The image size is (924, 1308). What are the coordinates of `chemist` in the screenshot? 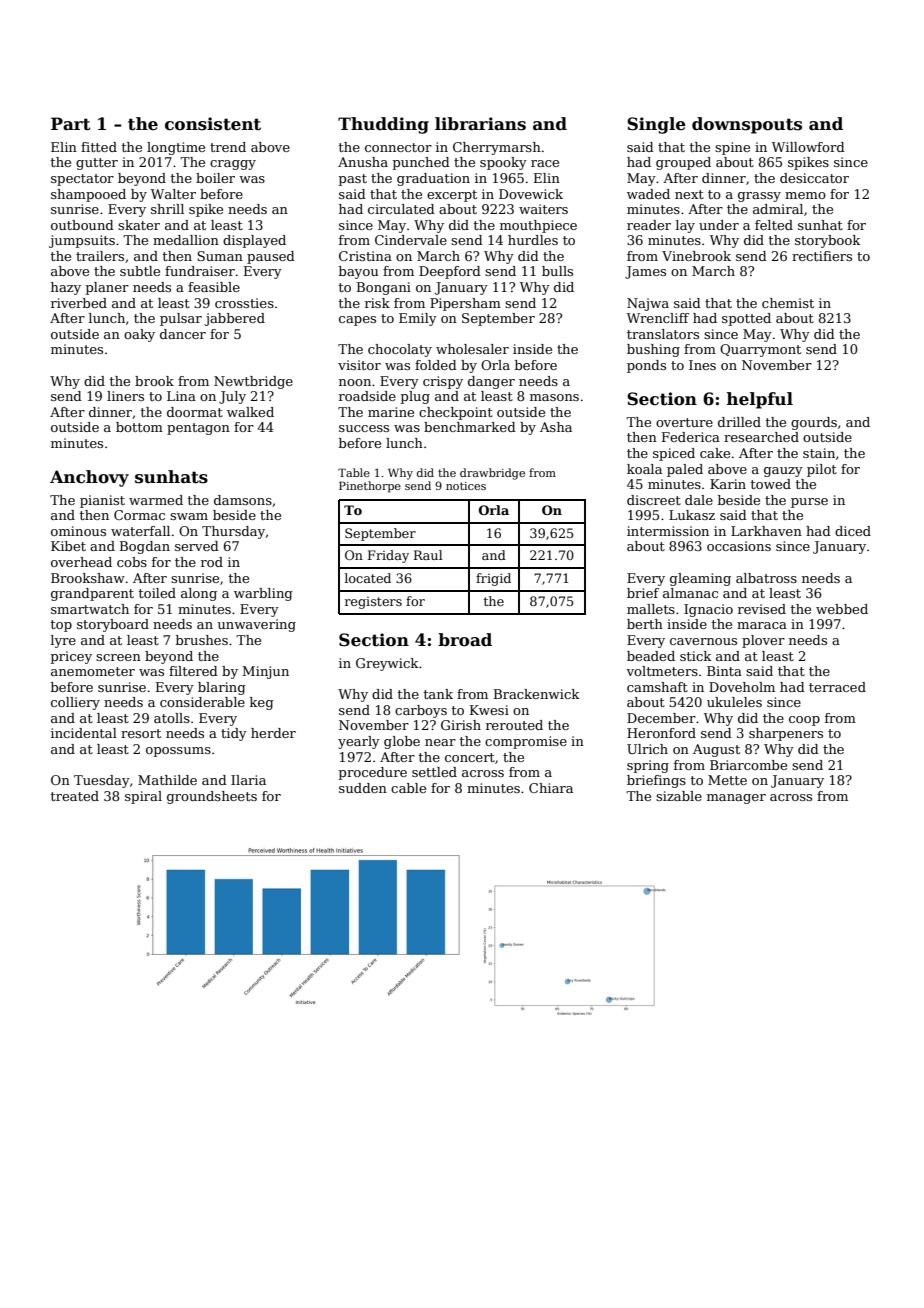 It's located at (788, 303).
